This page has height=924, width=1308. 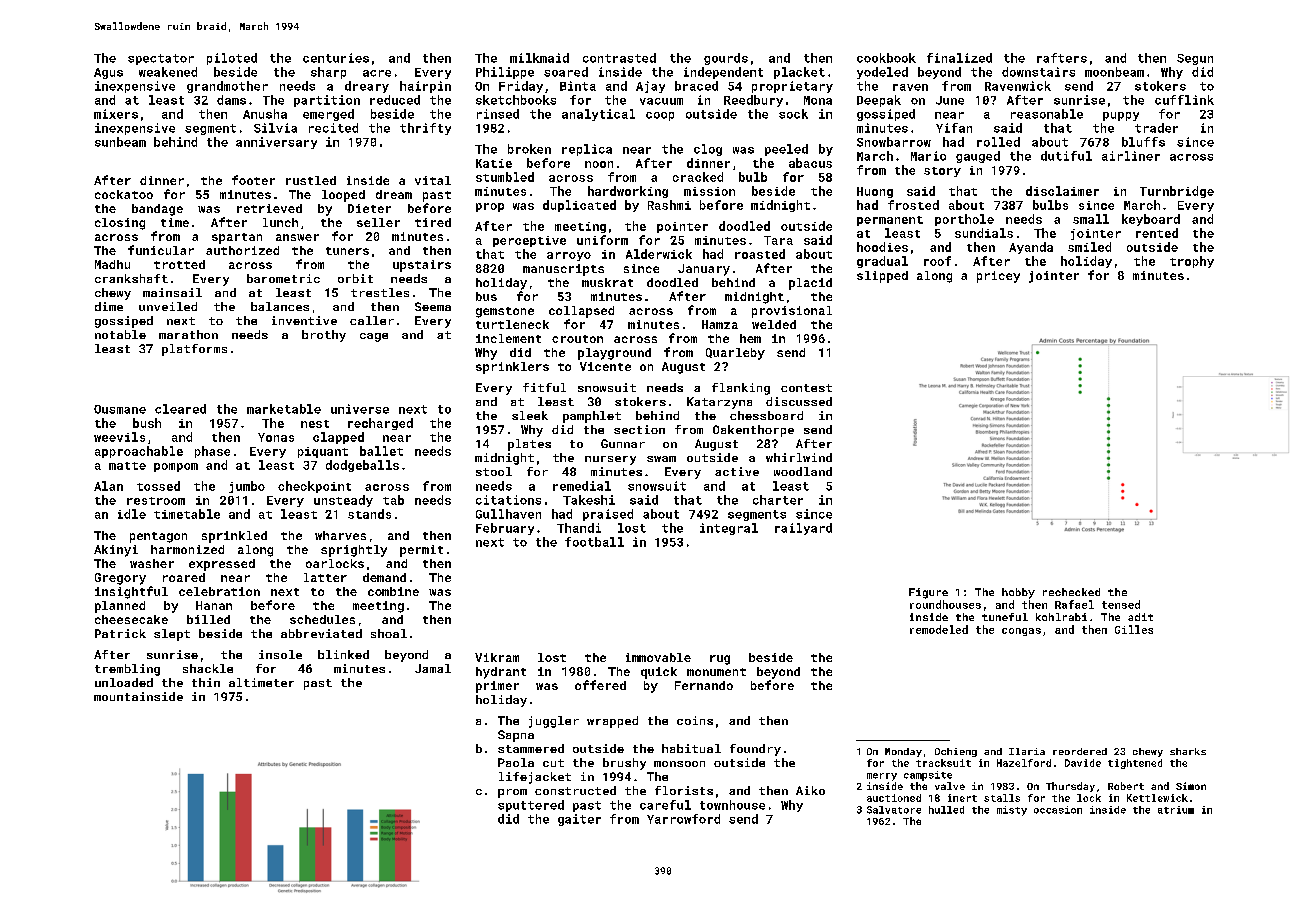 I want to click on Oakenthorpe, so click(x=753, y=431).
